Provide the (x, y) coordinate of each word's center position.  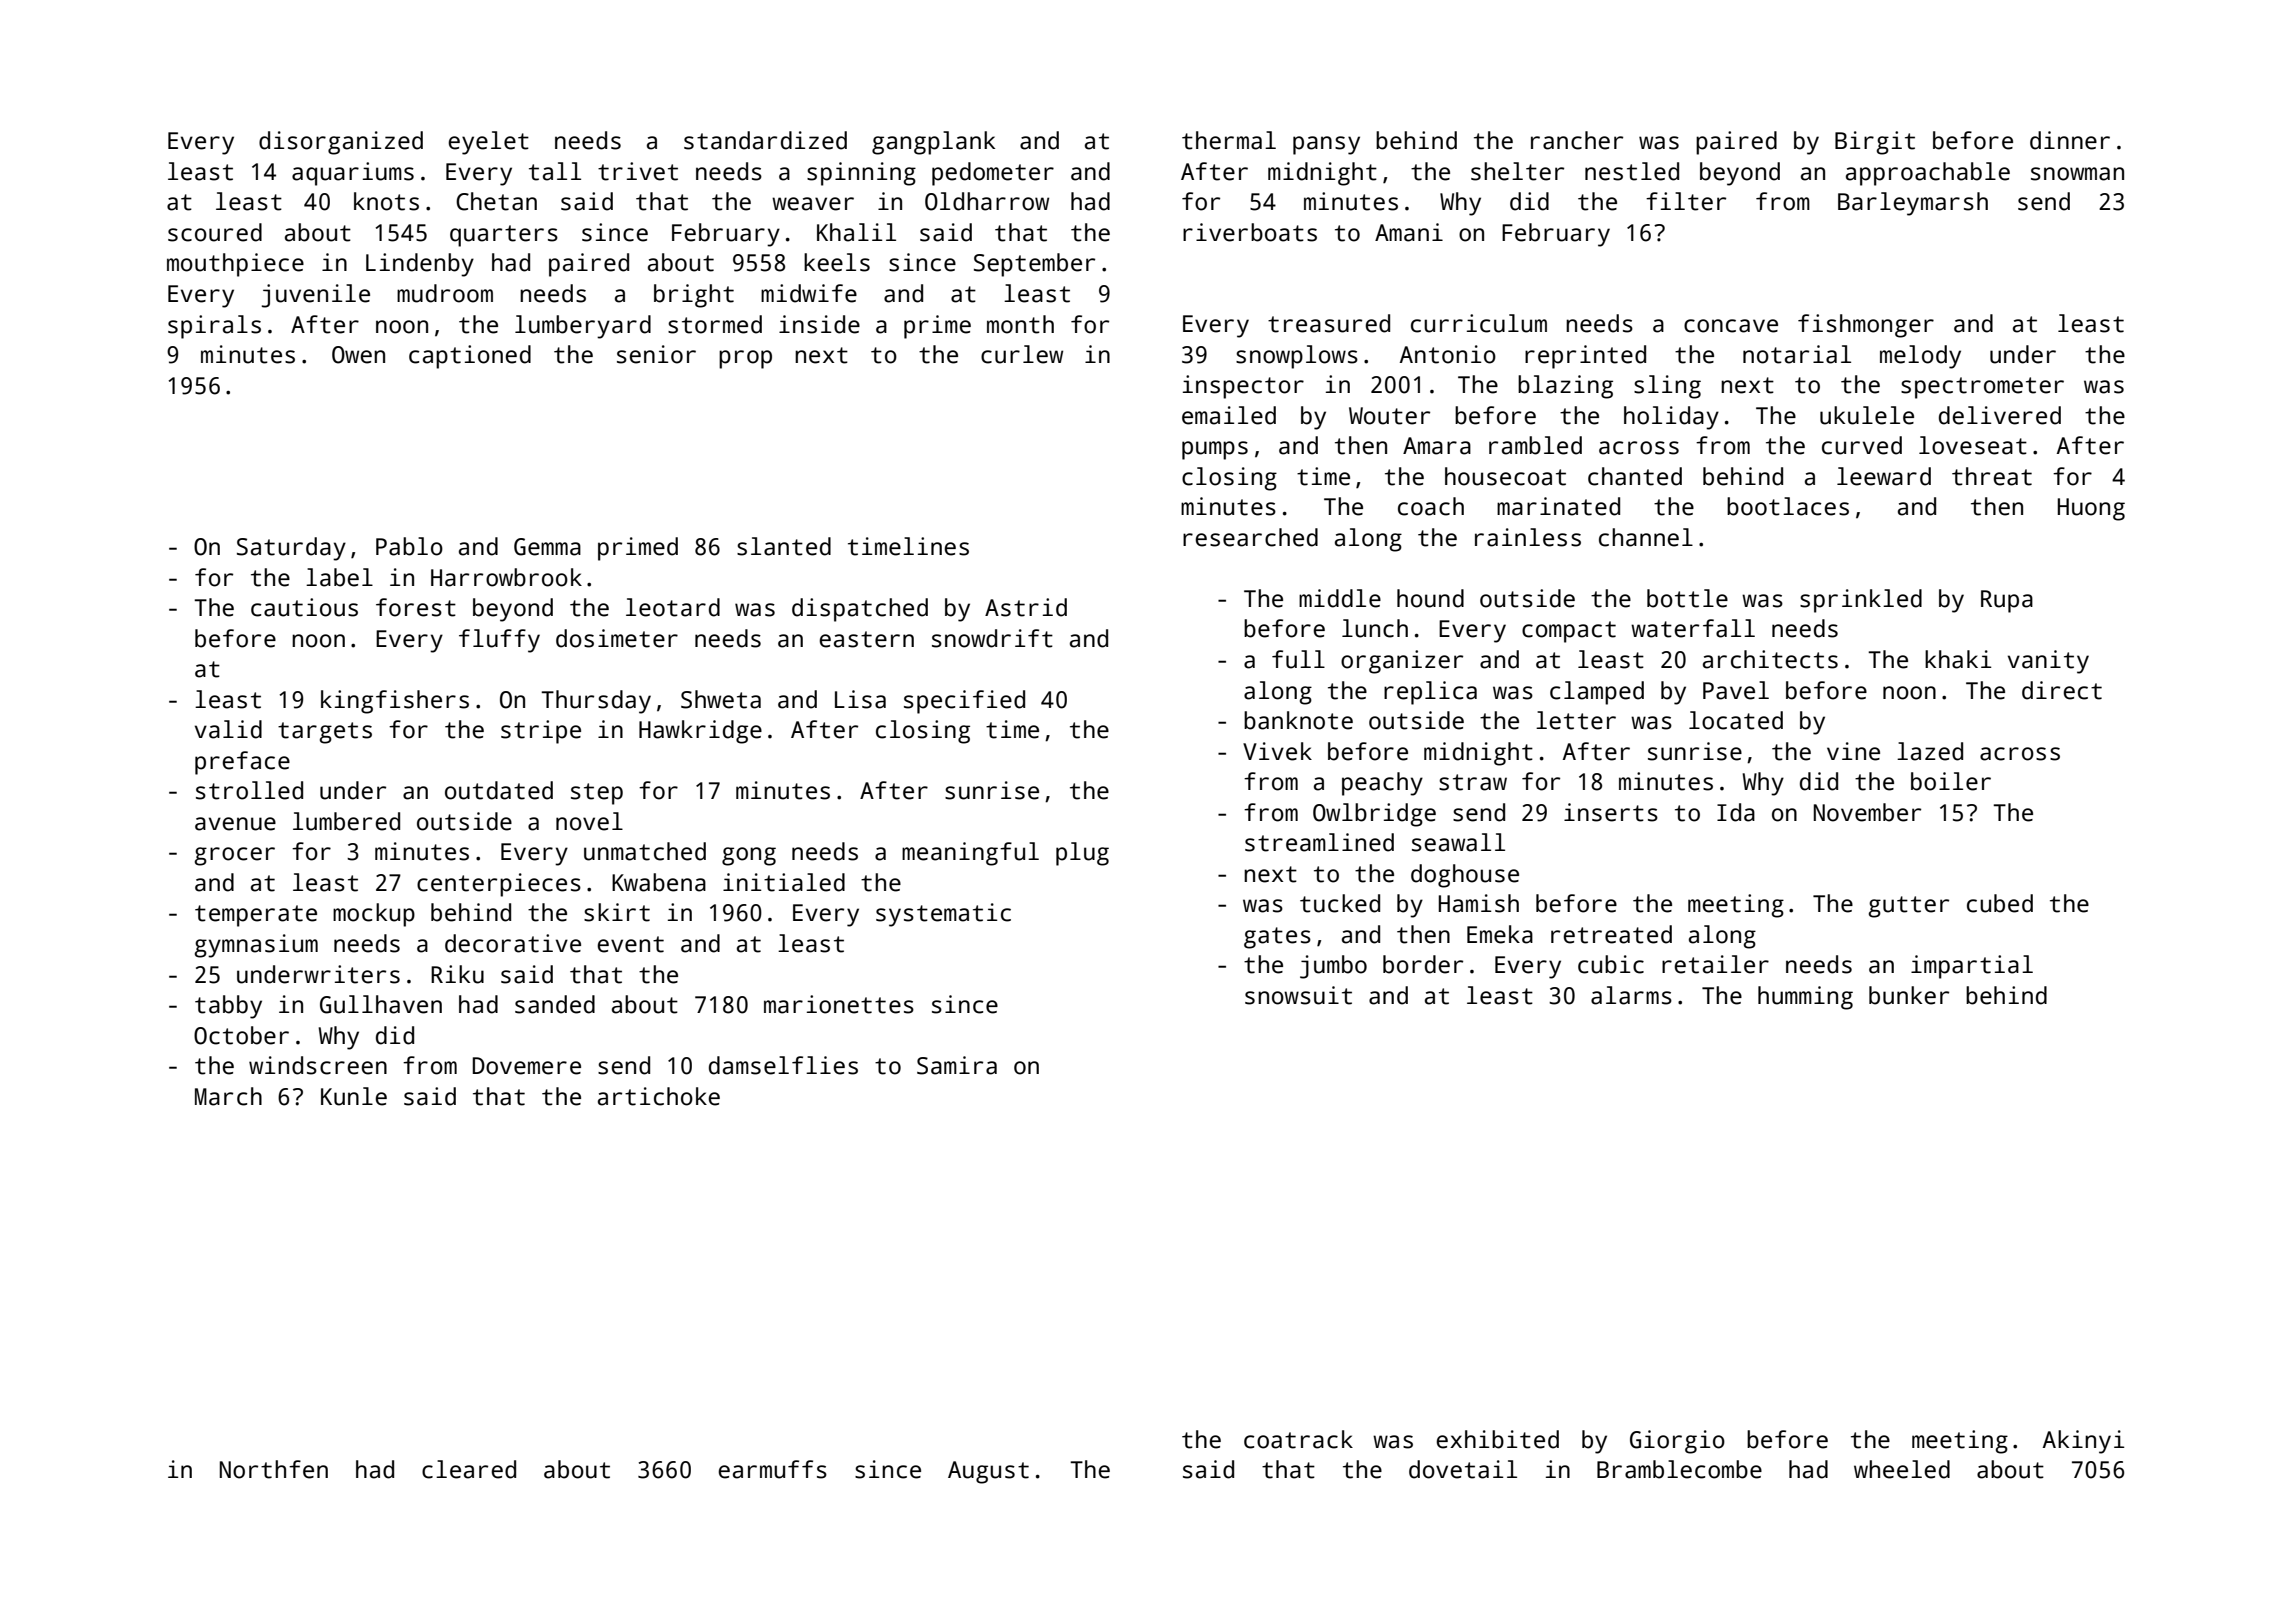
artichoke (659, 1096)
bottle (1687, 598)
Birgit (1875, 143)
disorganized (341, 143)
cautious (304, 607)
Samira (957, 1065)
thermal (1229, 140)
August (988, 1472)
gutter (1909, 907)
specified (964, 702)
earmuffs (772, 1469)
